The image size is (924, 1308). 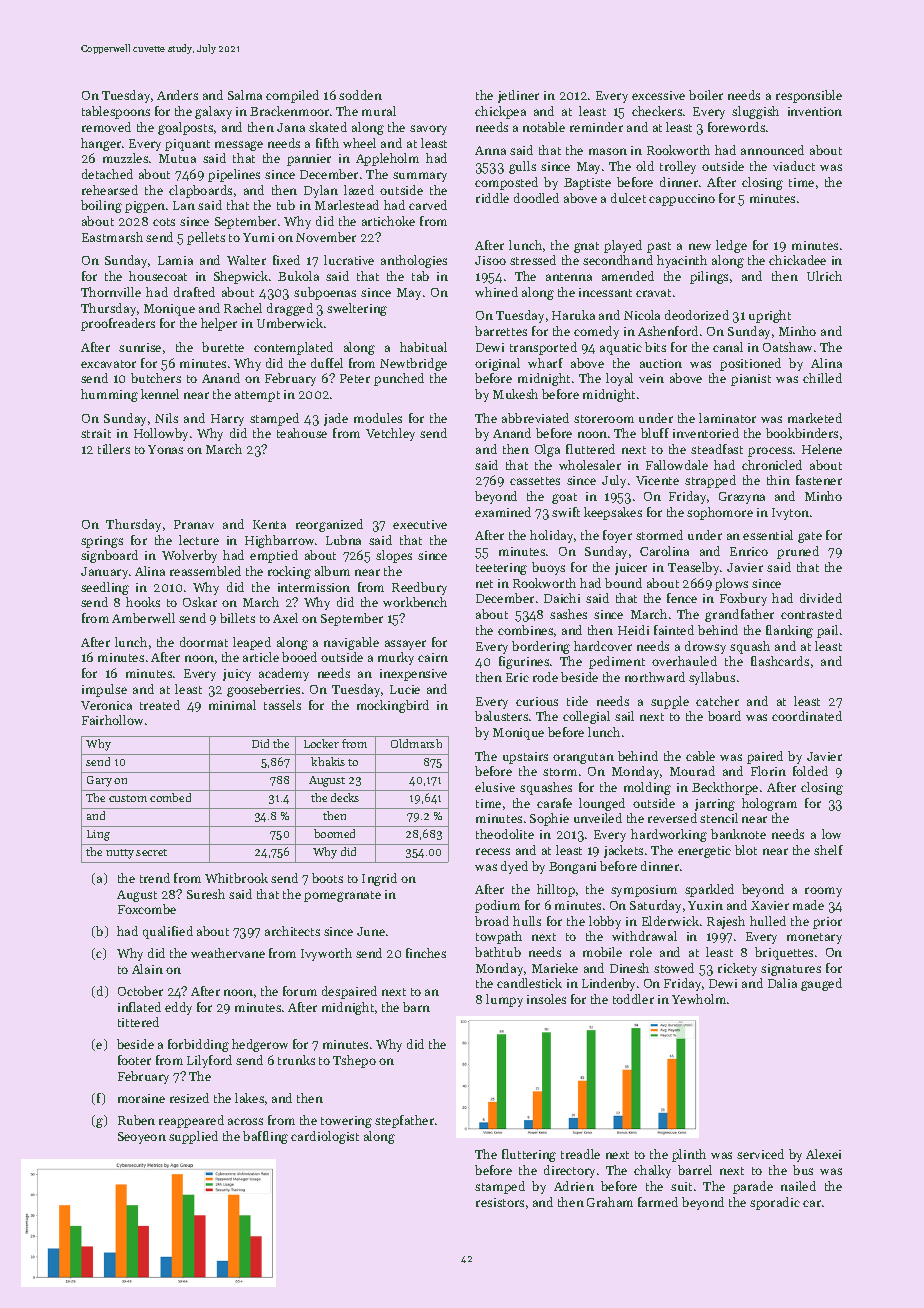 What do you see at coordinates (500, 1202) in the document?
I see `resistors` at bounding box center [500, 1202].
